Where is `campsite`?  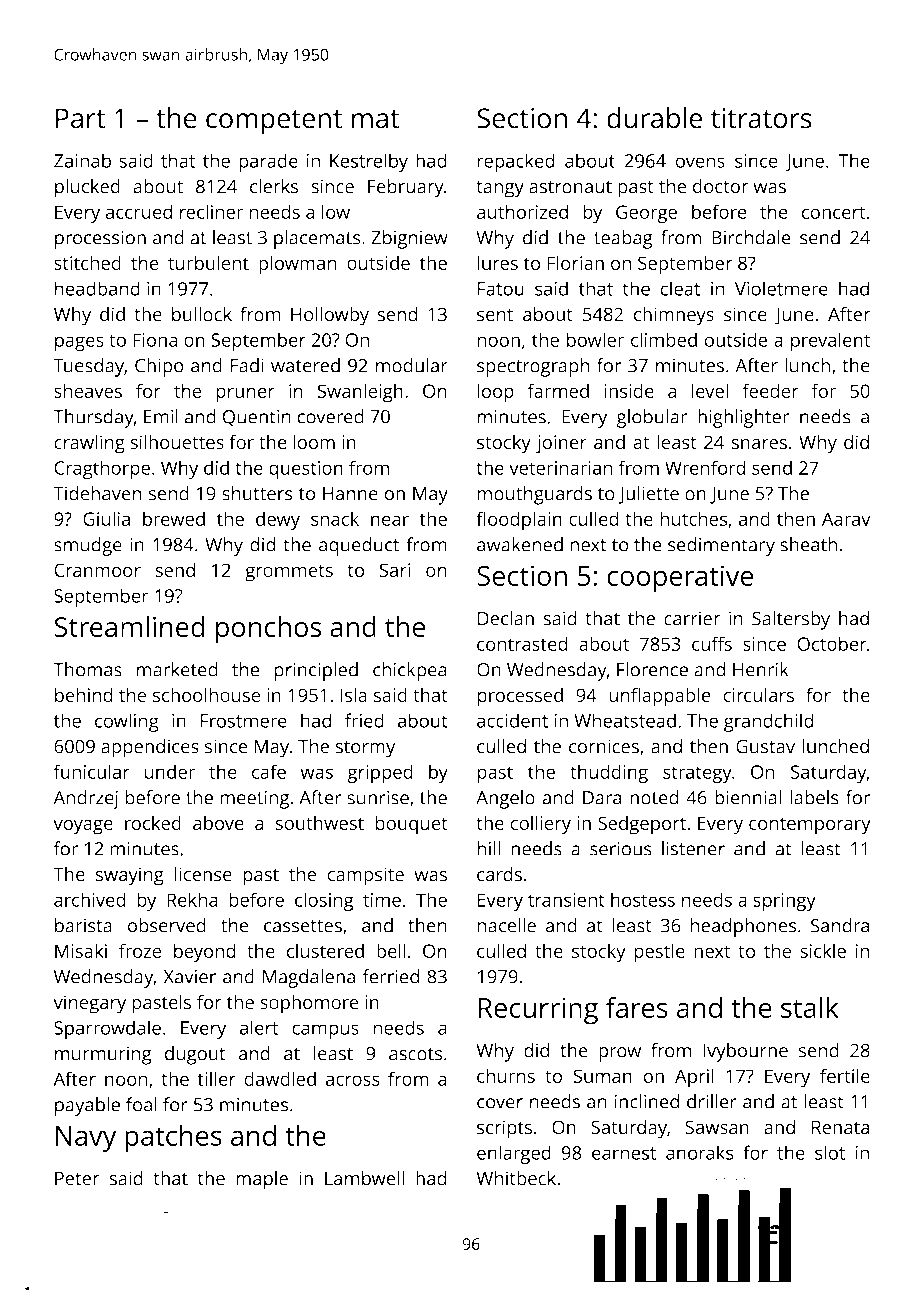
campsite is located at coordinates (365, 876).
